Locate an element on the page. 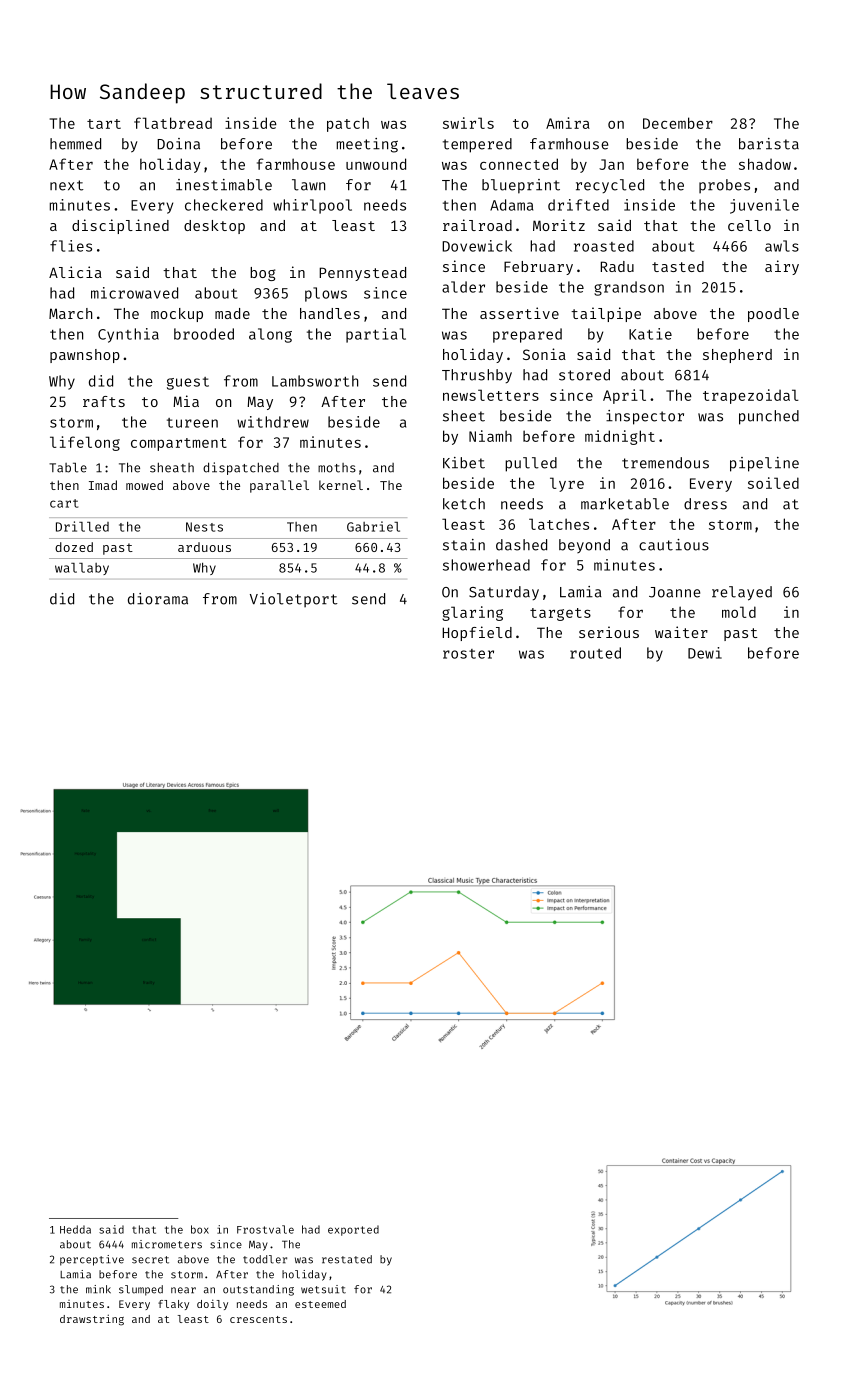 This page has width=849, height=1400. wetsuit is located at coordinates (323, 1289).
